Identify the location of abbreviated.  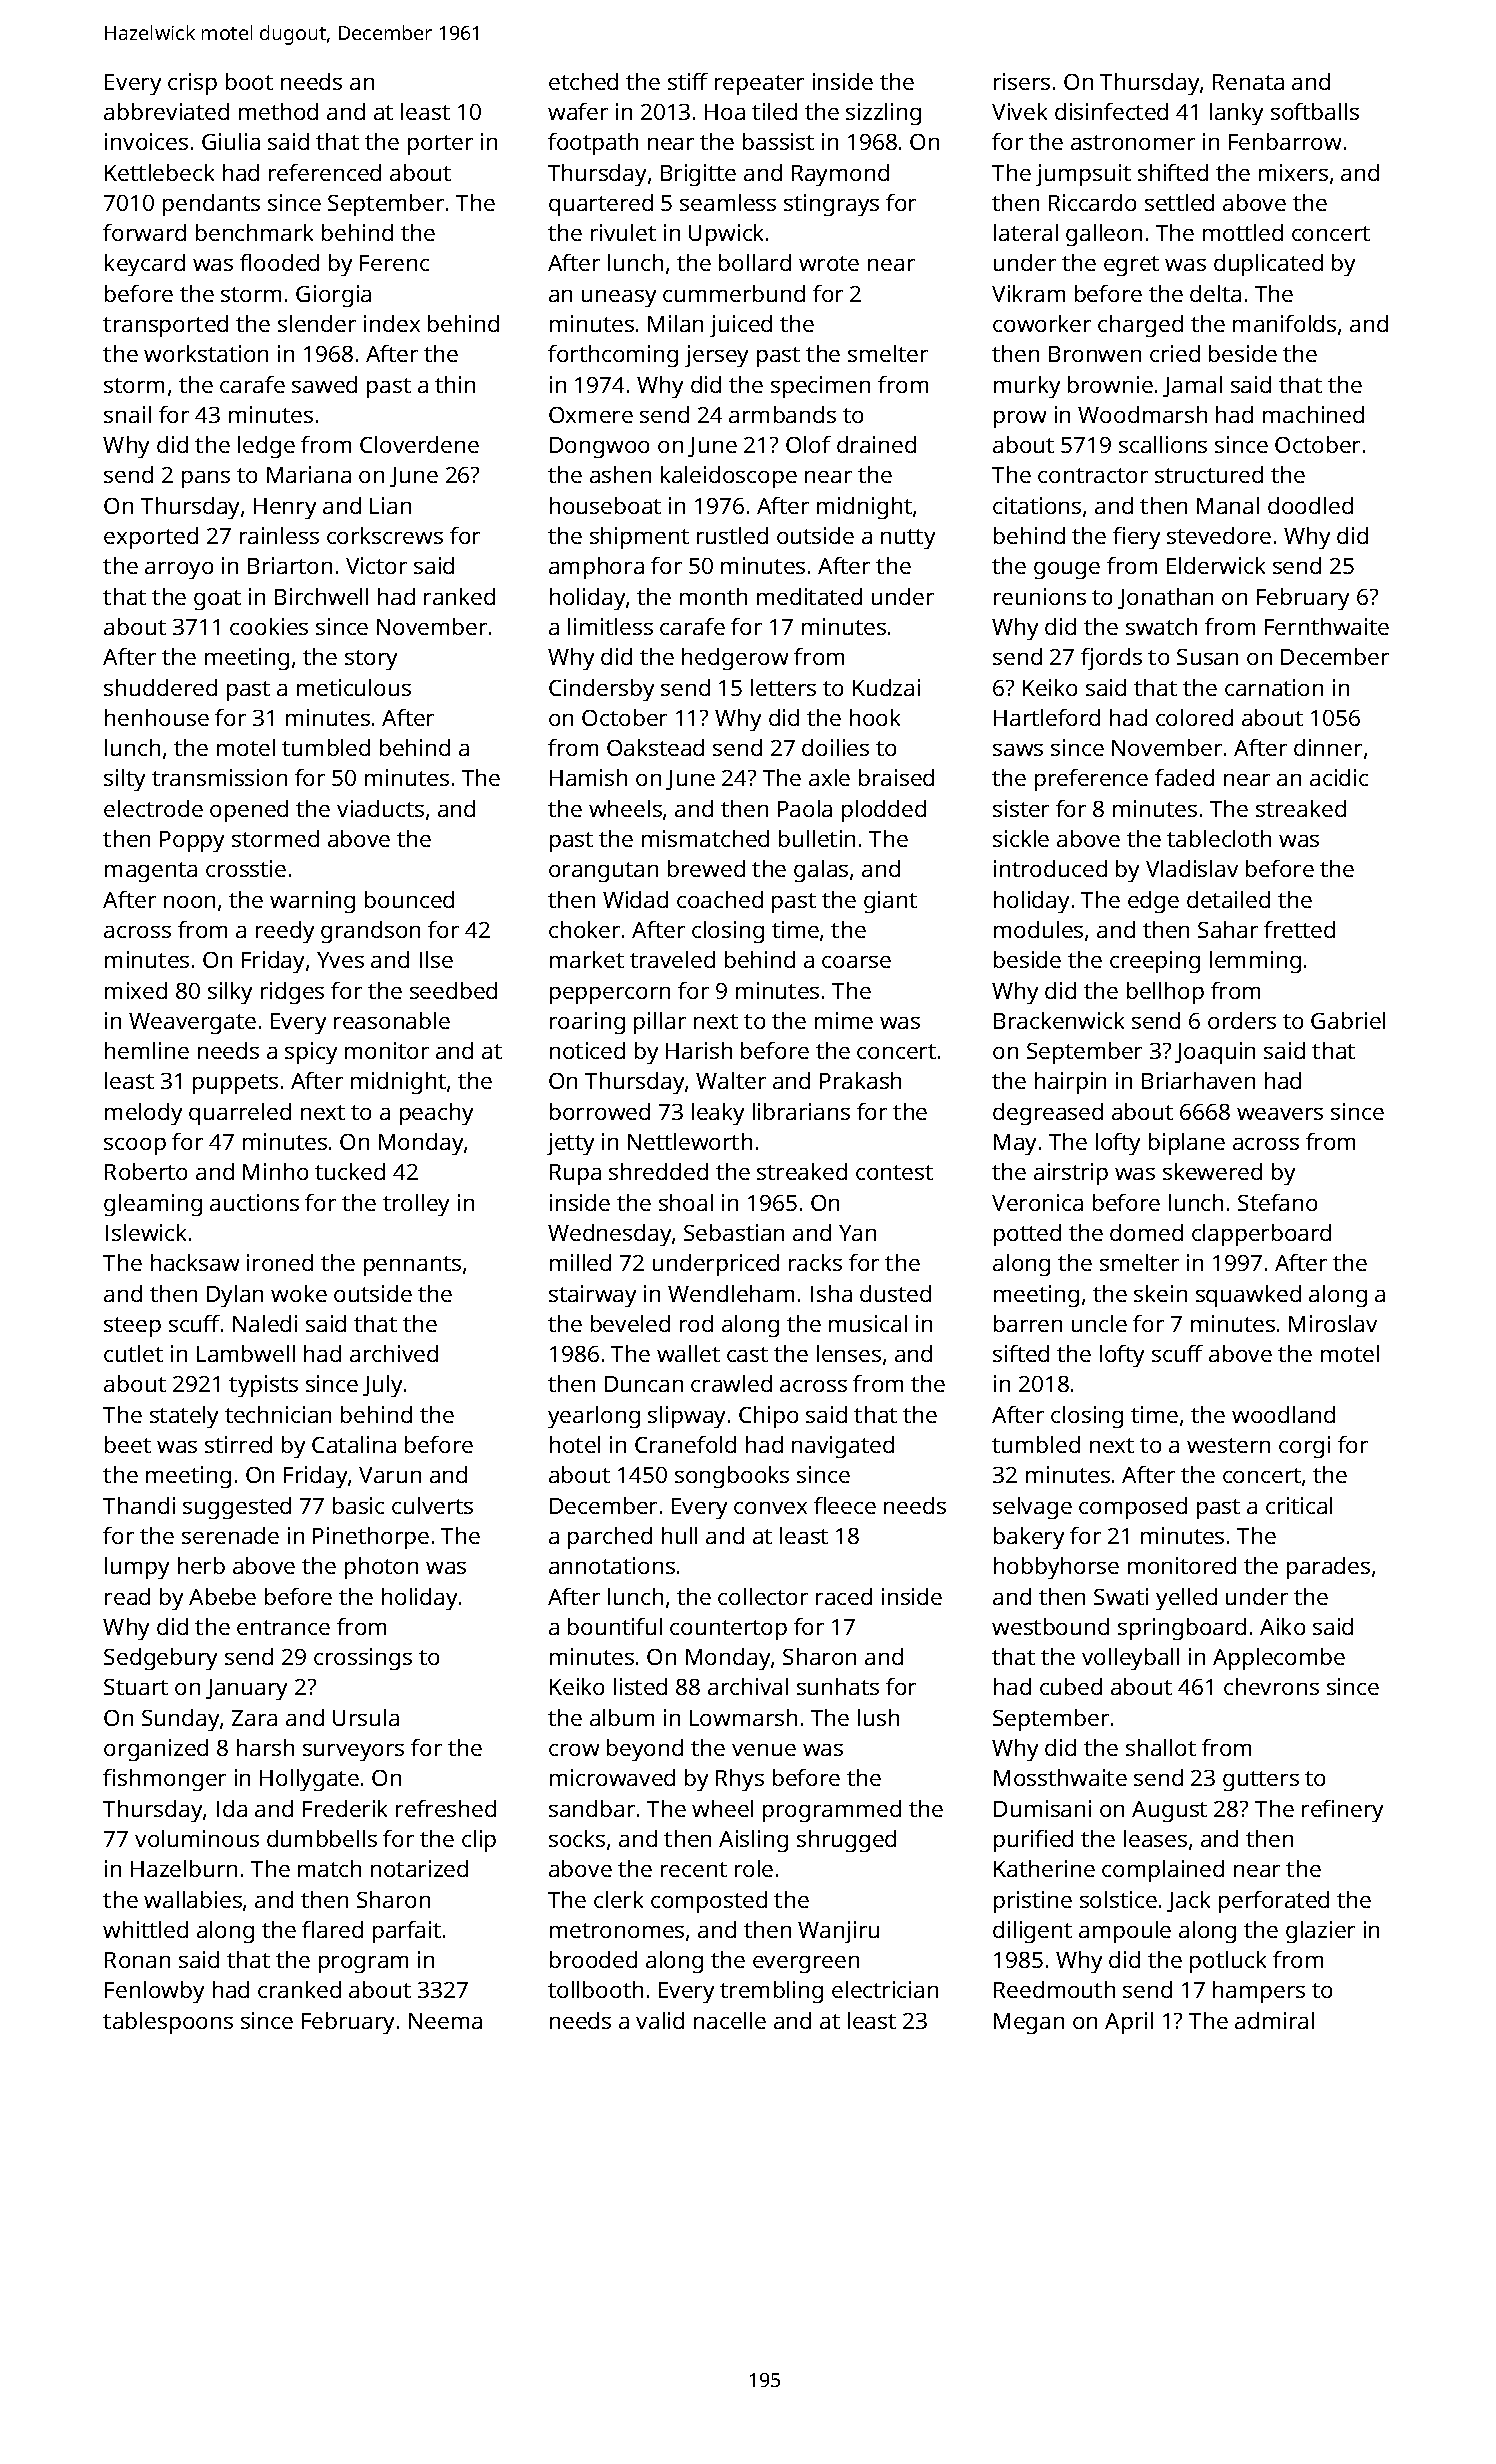
(166, 111).
